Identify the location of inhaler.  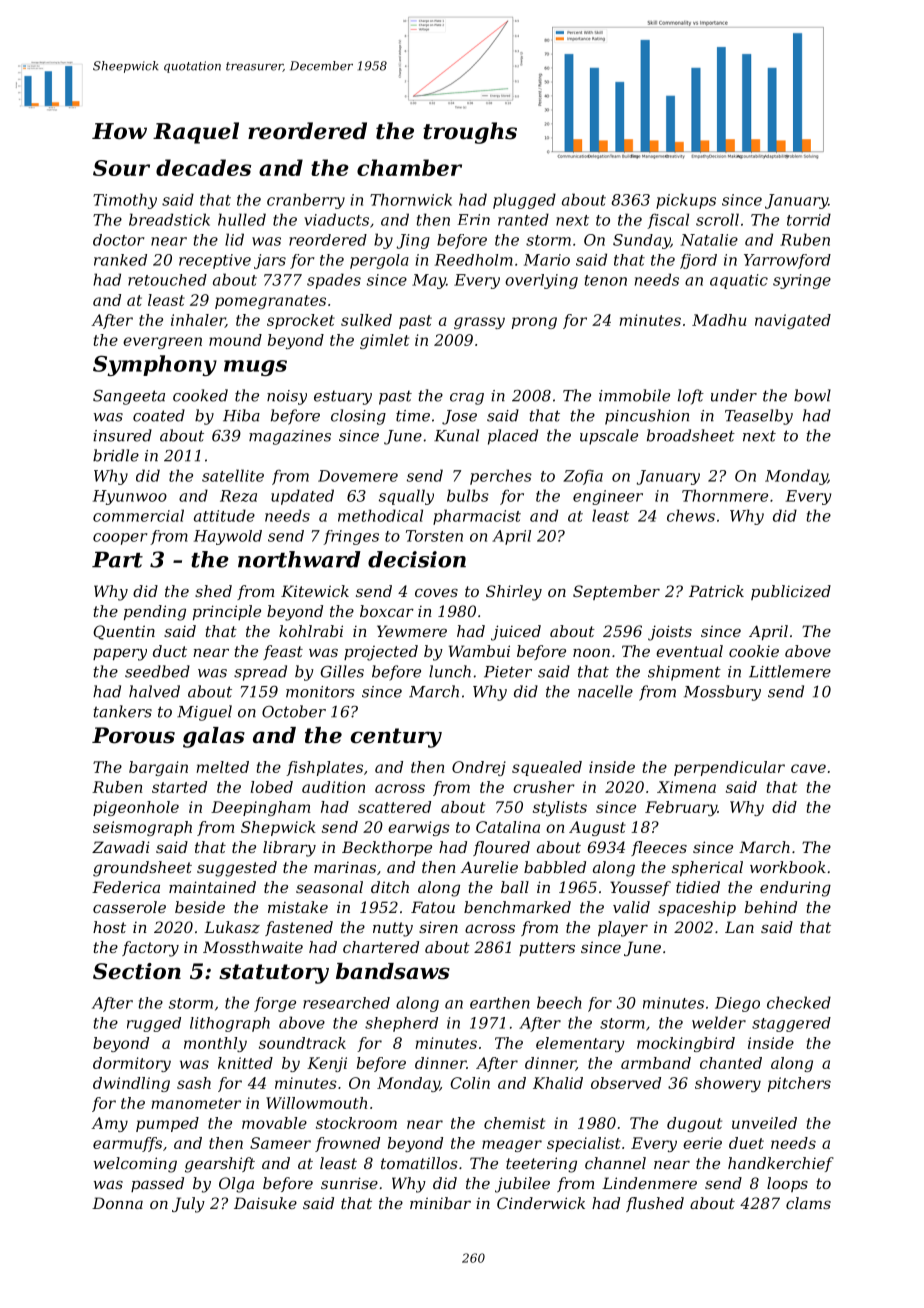
(198, 321).
